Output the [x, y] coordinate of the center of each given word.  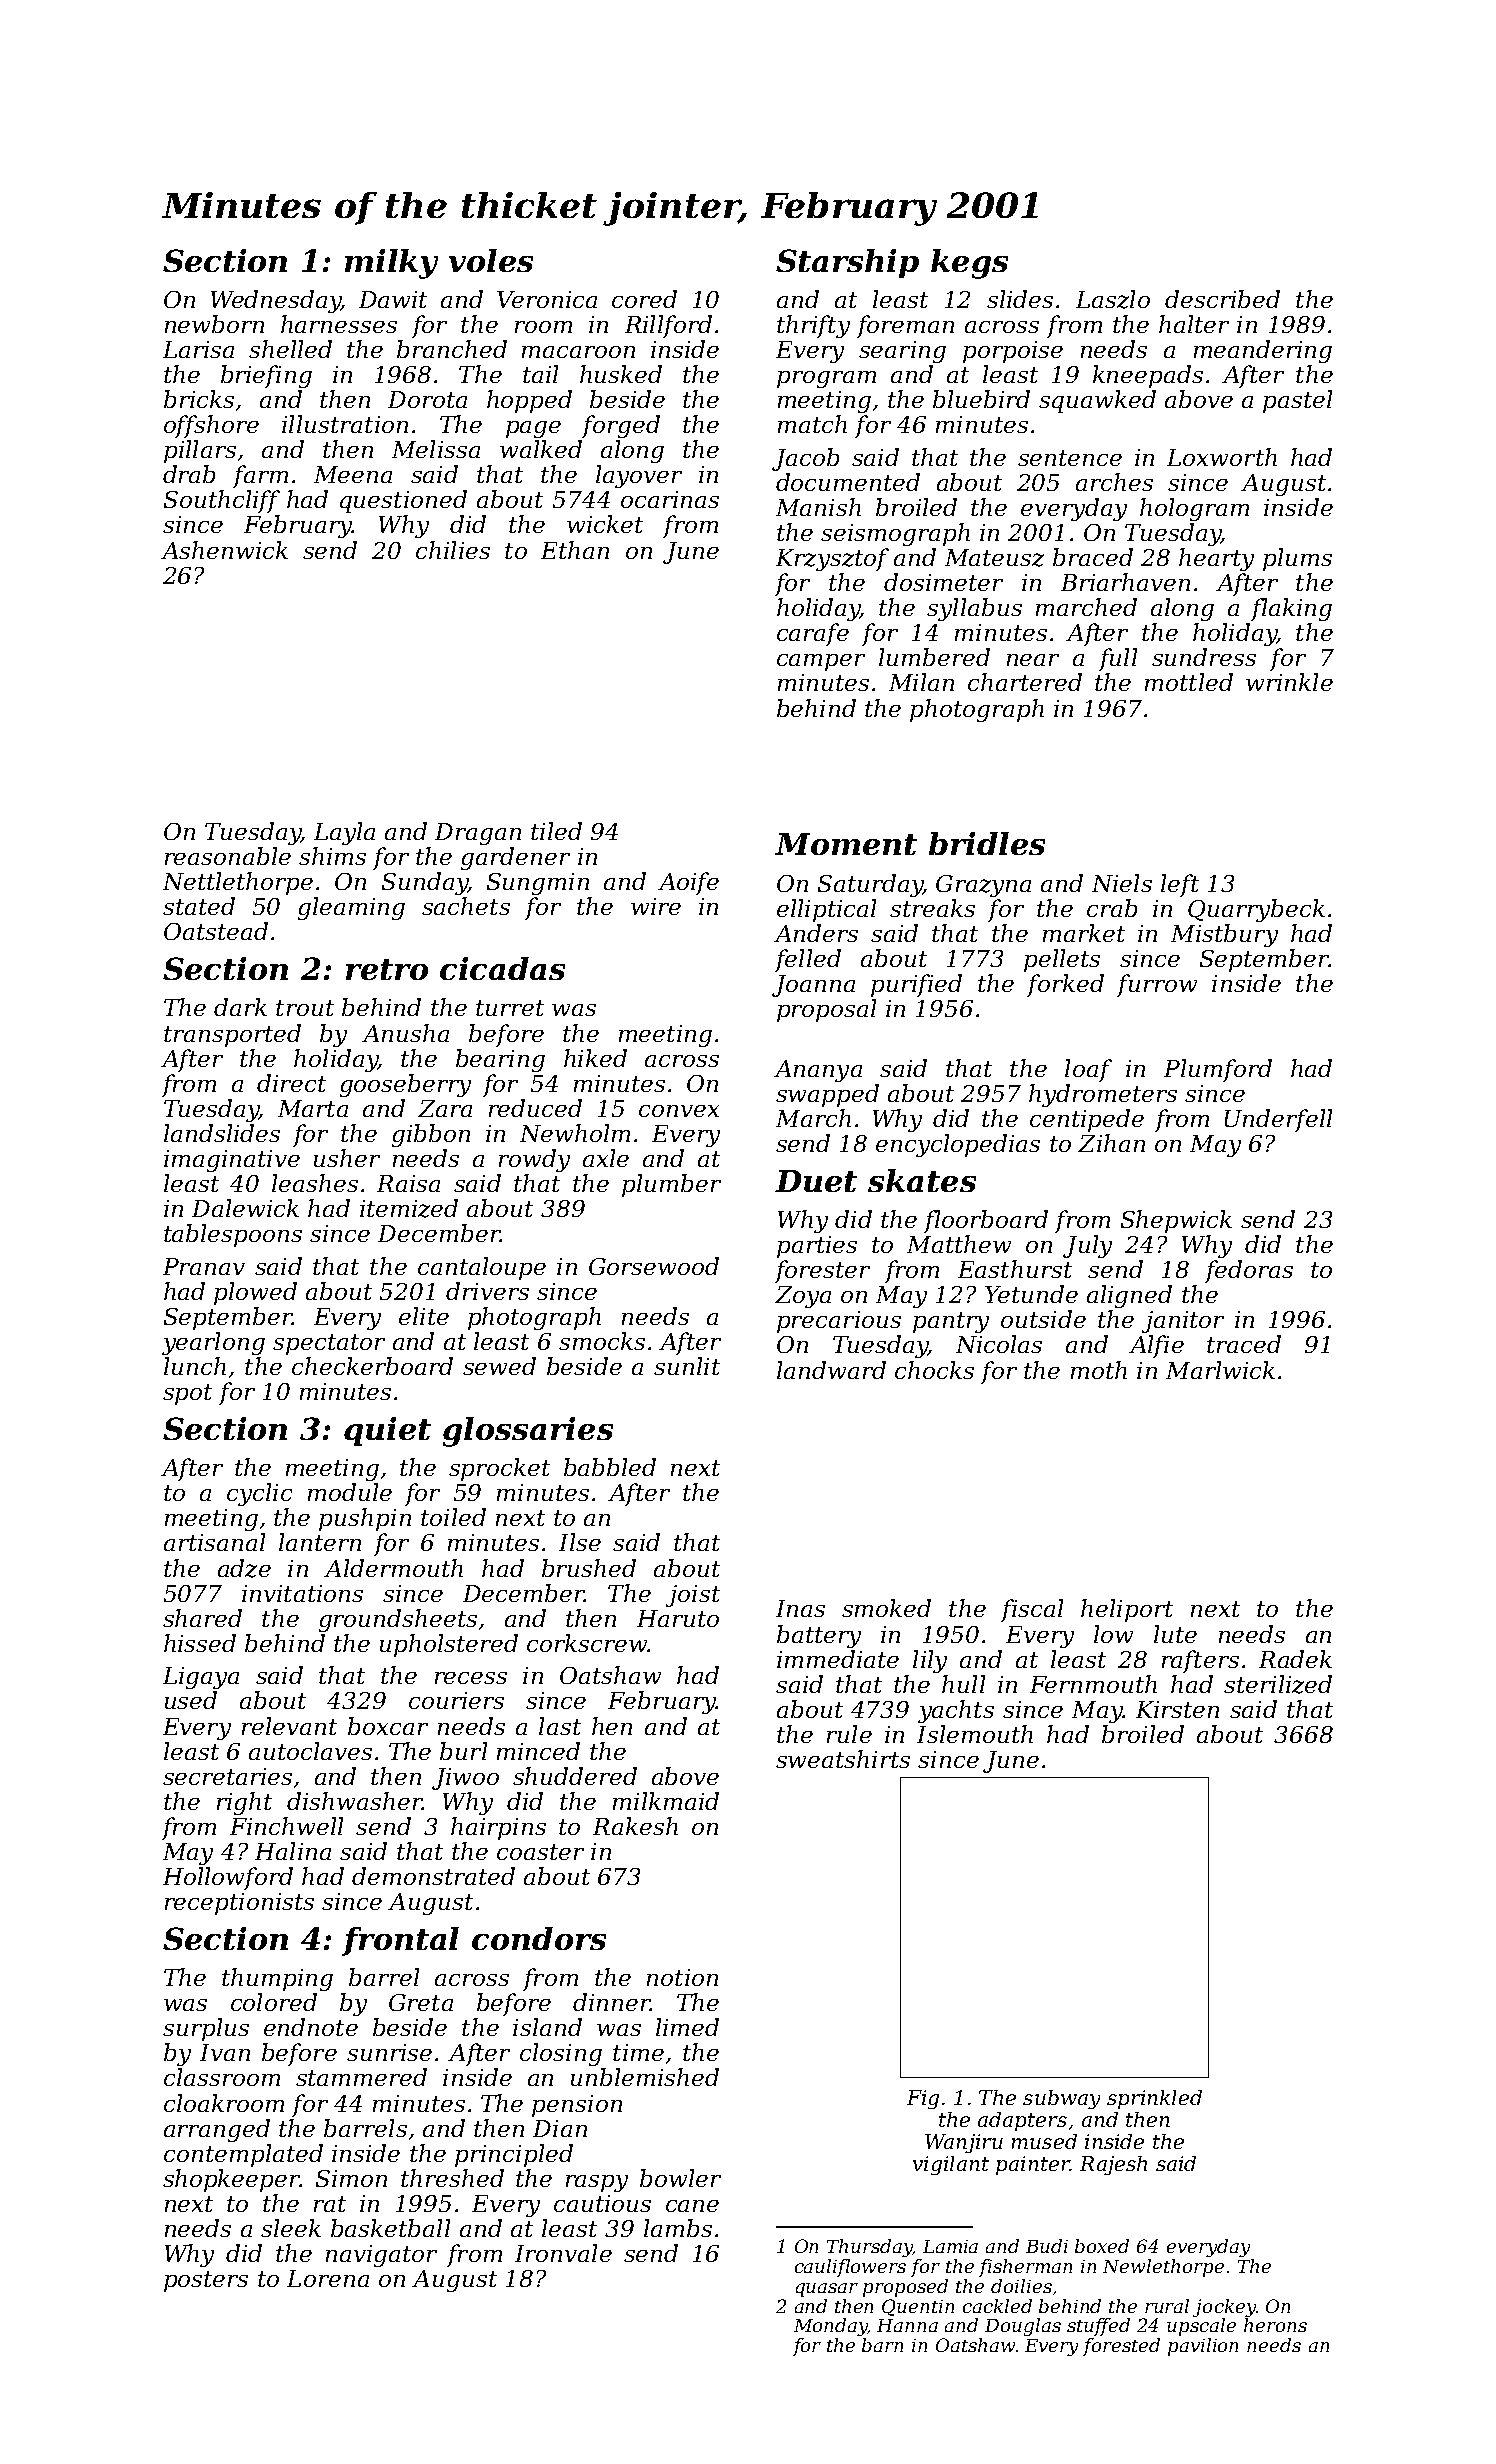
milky [391, 264]
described [1222, 299]
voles [491, 260]
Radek [1295, 1659]
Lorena [328, 2278]
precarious [839, 1322]
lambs [678, 2228]
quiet [387, 1431]
